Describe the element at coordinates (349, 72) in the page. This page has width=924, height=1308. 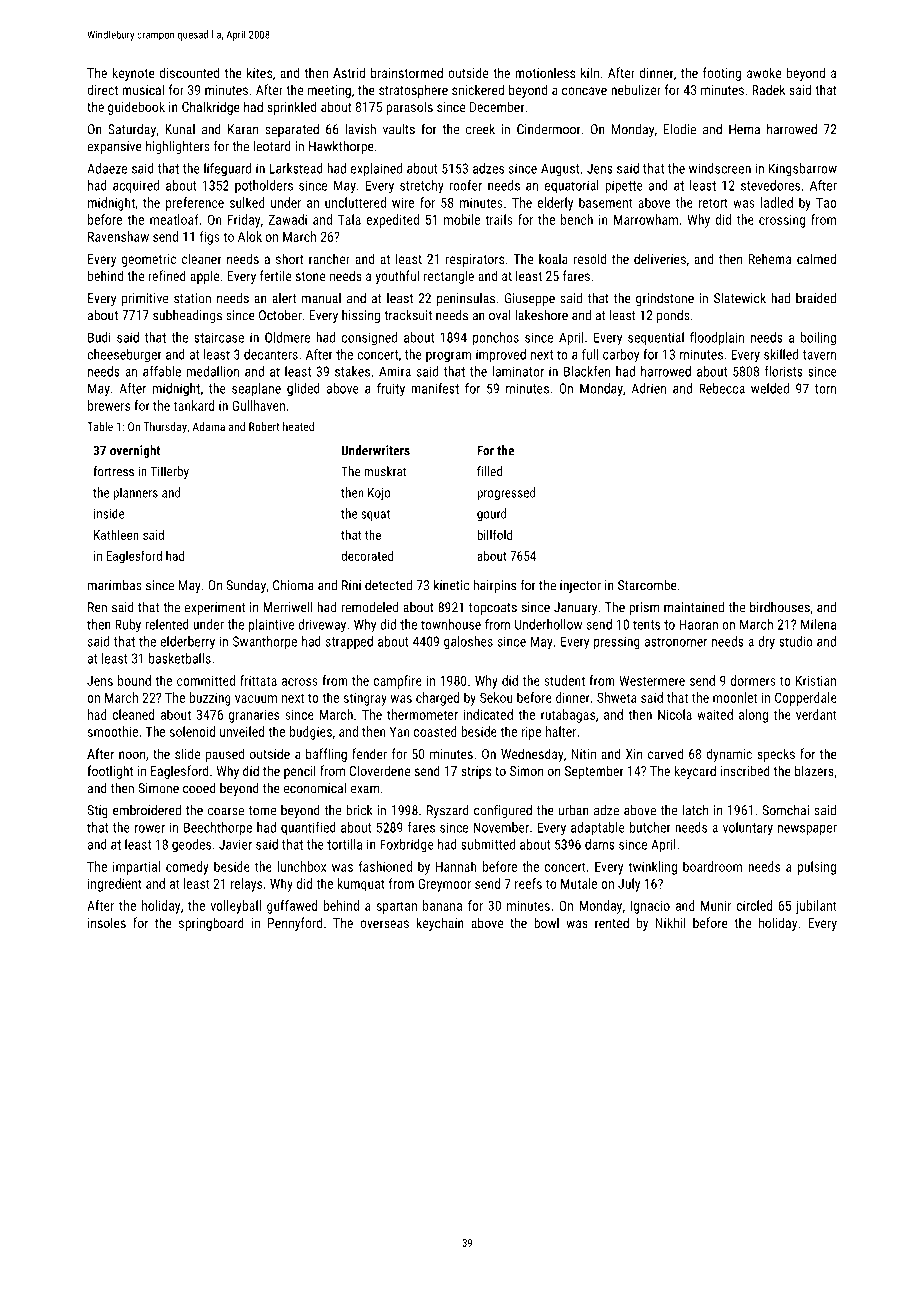
I see `Astrid` at that location.
